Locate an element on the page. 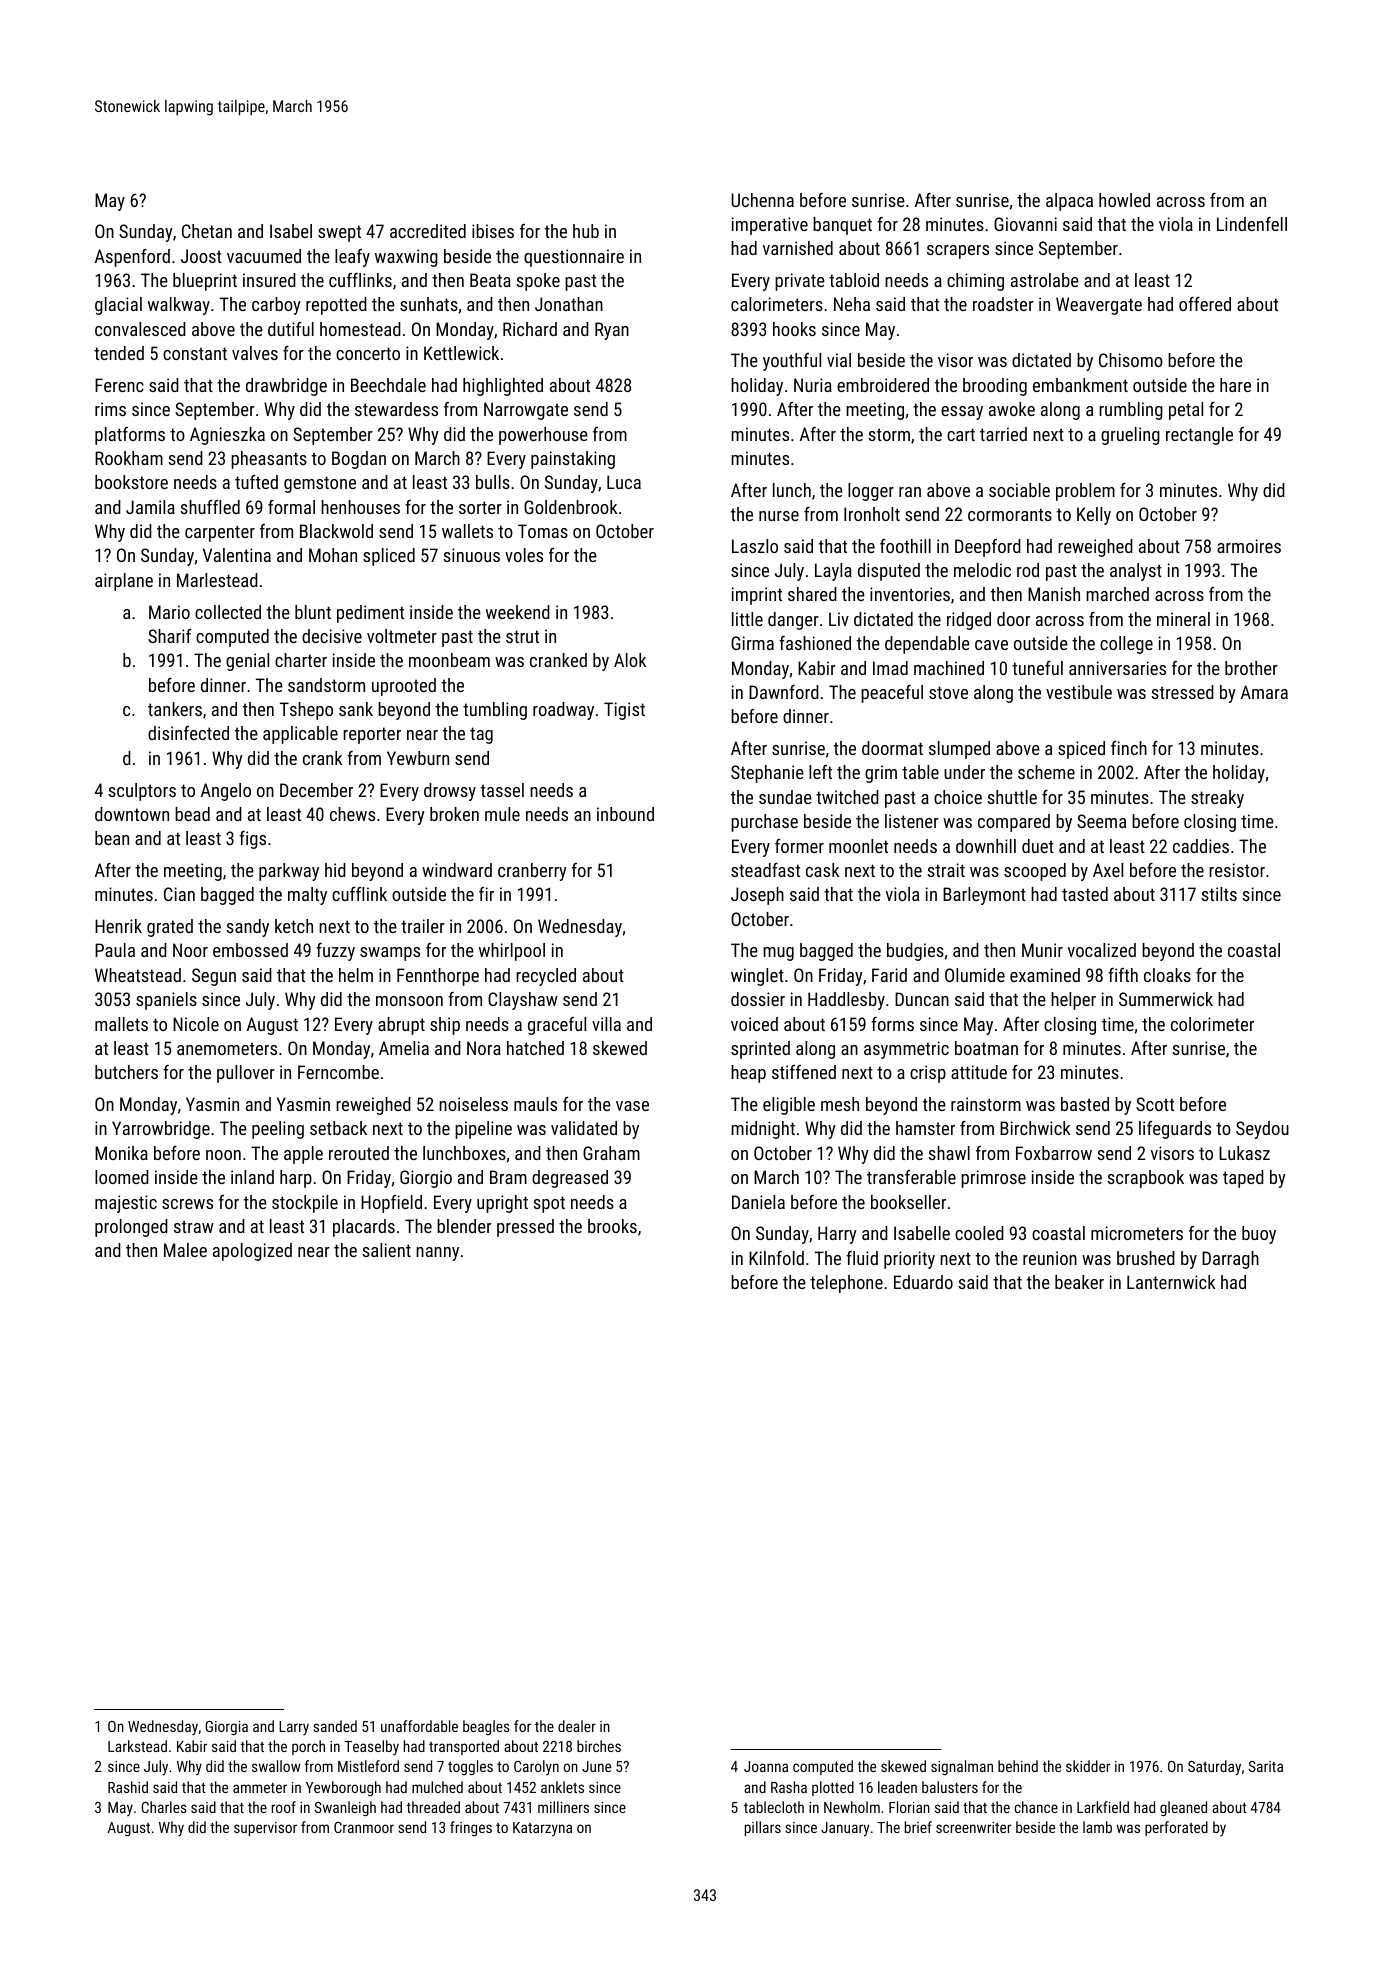  Nuria is located at coordinates (813, 385).
